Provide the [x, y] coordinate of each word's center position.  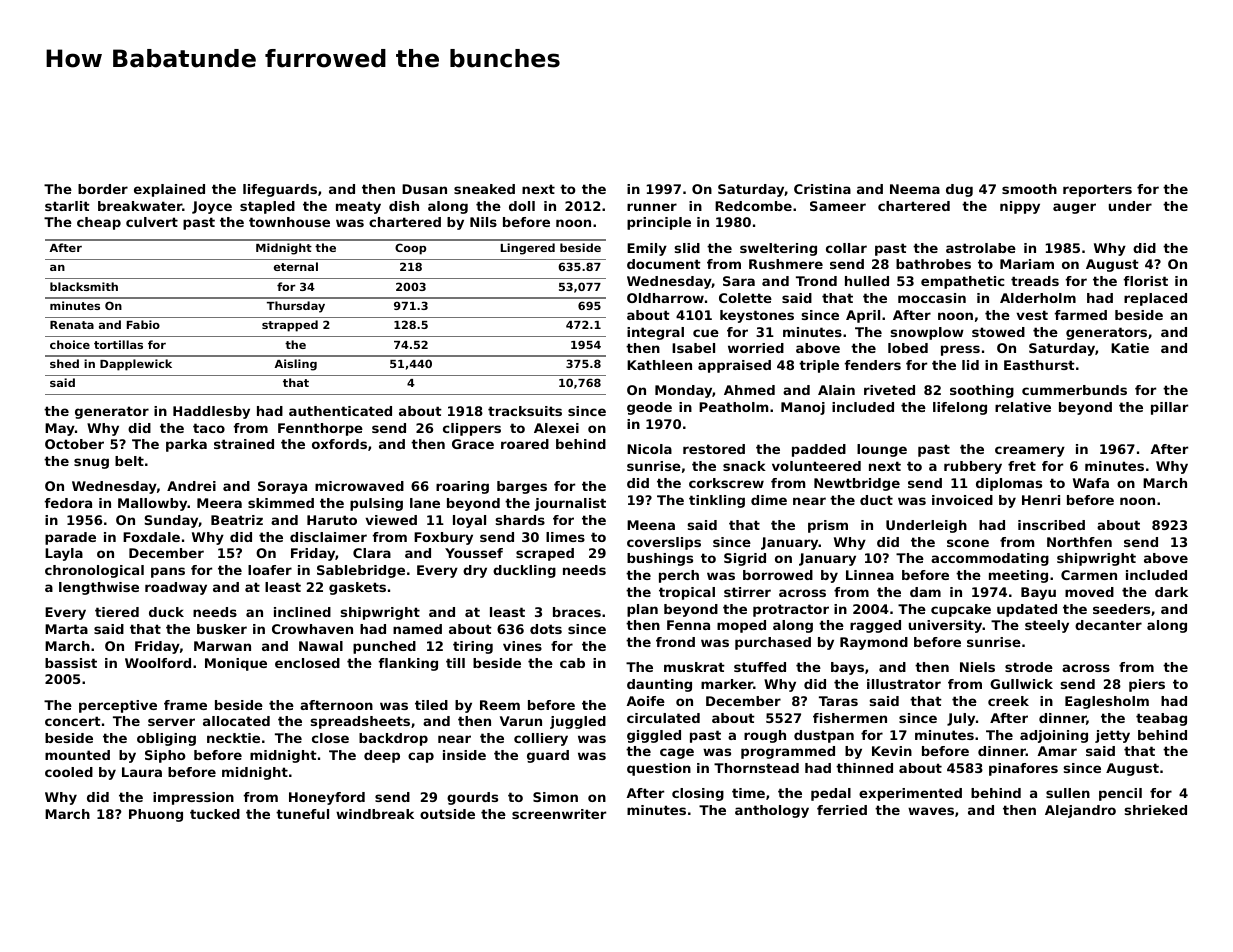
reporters [1097, 190]
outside [447, 814]
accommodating [990, 559]
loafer [270, 570]
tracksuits [525, 411]
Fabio [143, 324]
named [417, 629]
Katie [1130, 348]
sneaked [484, 189]
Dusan [424, 189]
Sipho [165, 756]
